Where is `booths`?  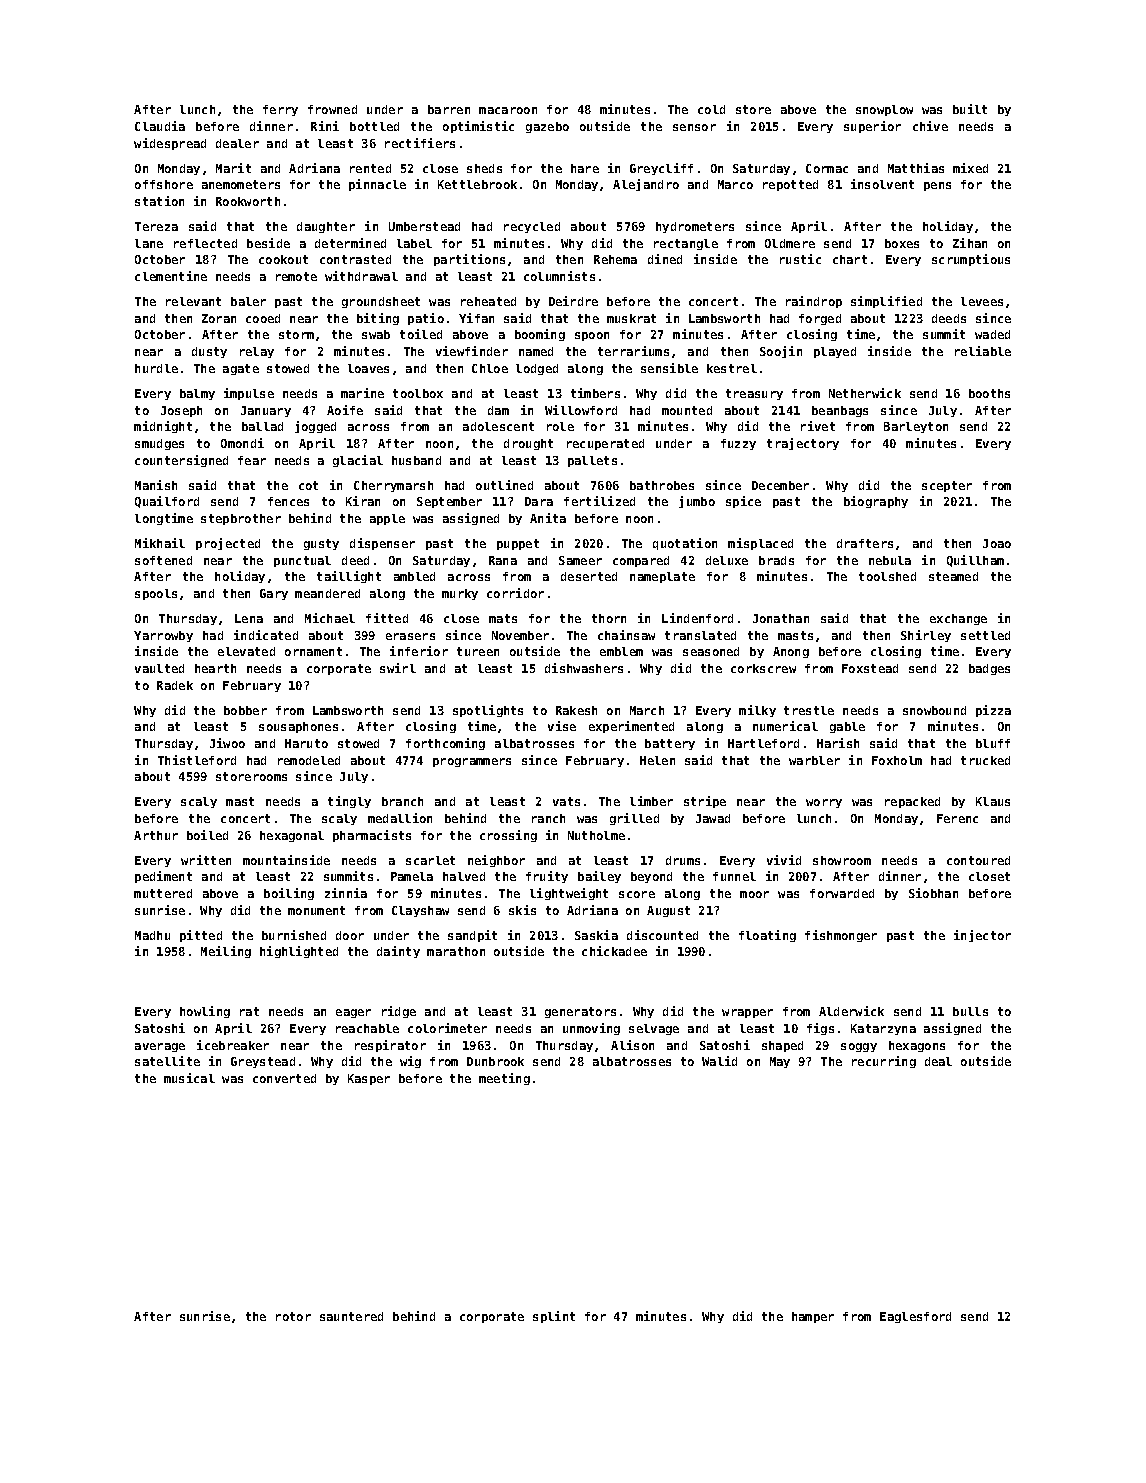 booths is located at coordinates (989, 393).
